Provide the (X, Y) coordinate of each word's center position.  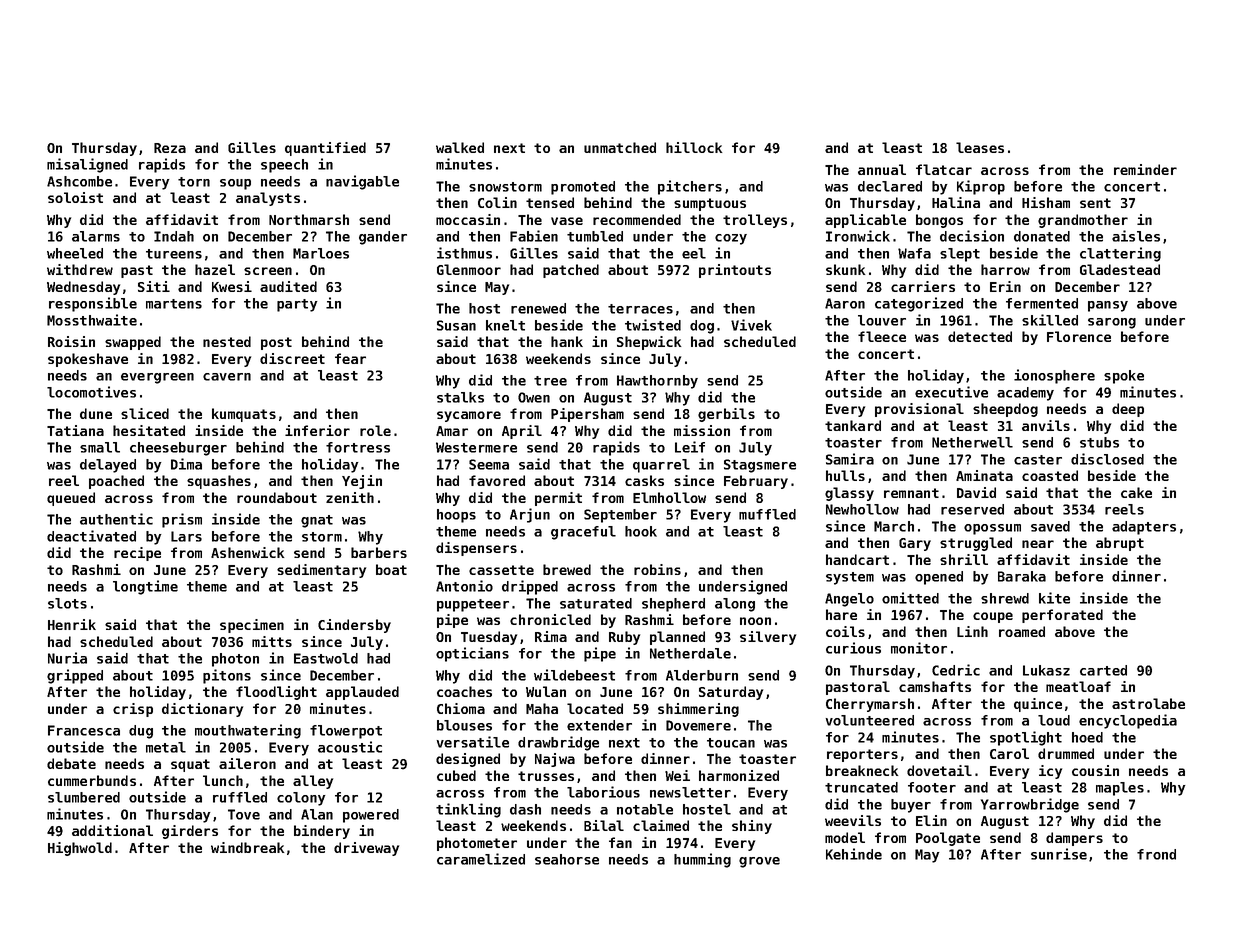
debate (71, 763)
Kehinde (854, 854)
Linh (972, 631)
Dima (186, 464)
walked (460, 147)
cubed (456, 775)
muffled (767, 514)
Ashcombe (79, 181)
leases (980, 147)
